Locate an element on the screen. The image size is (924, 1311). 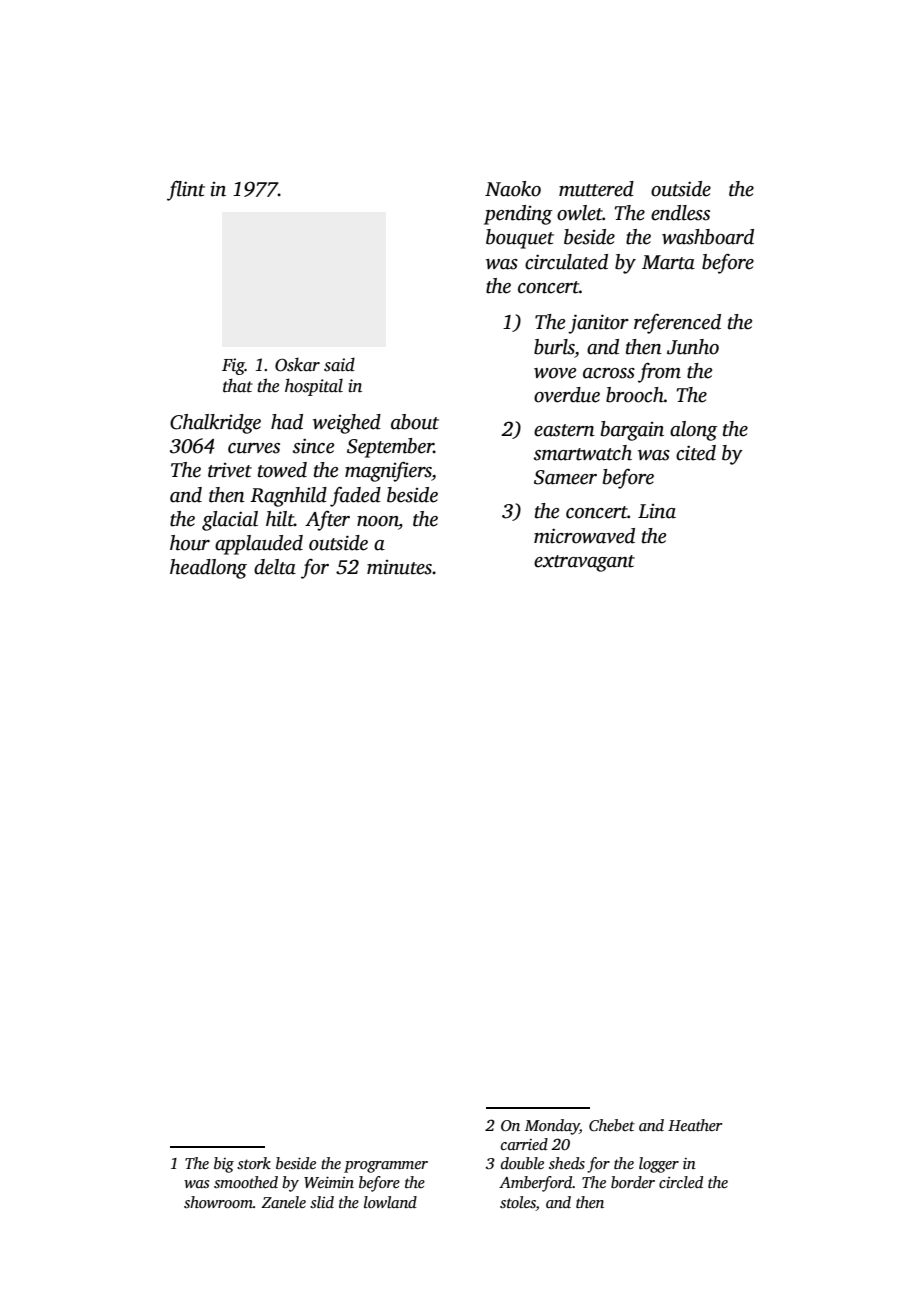
extravagant is located at coordinates (584, 563).
